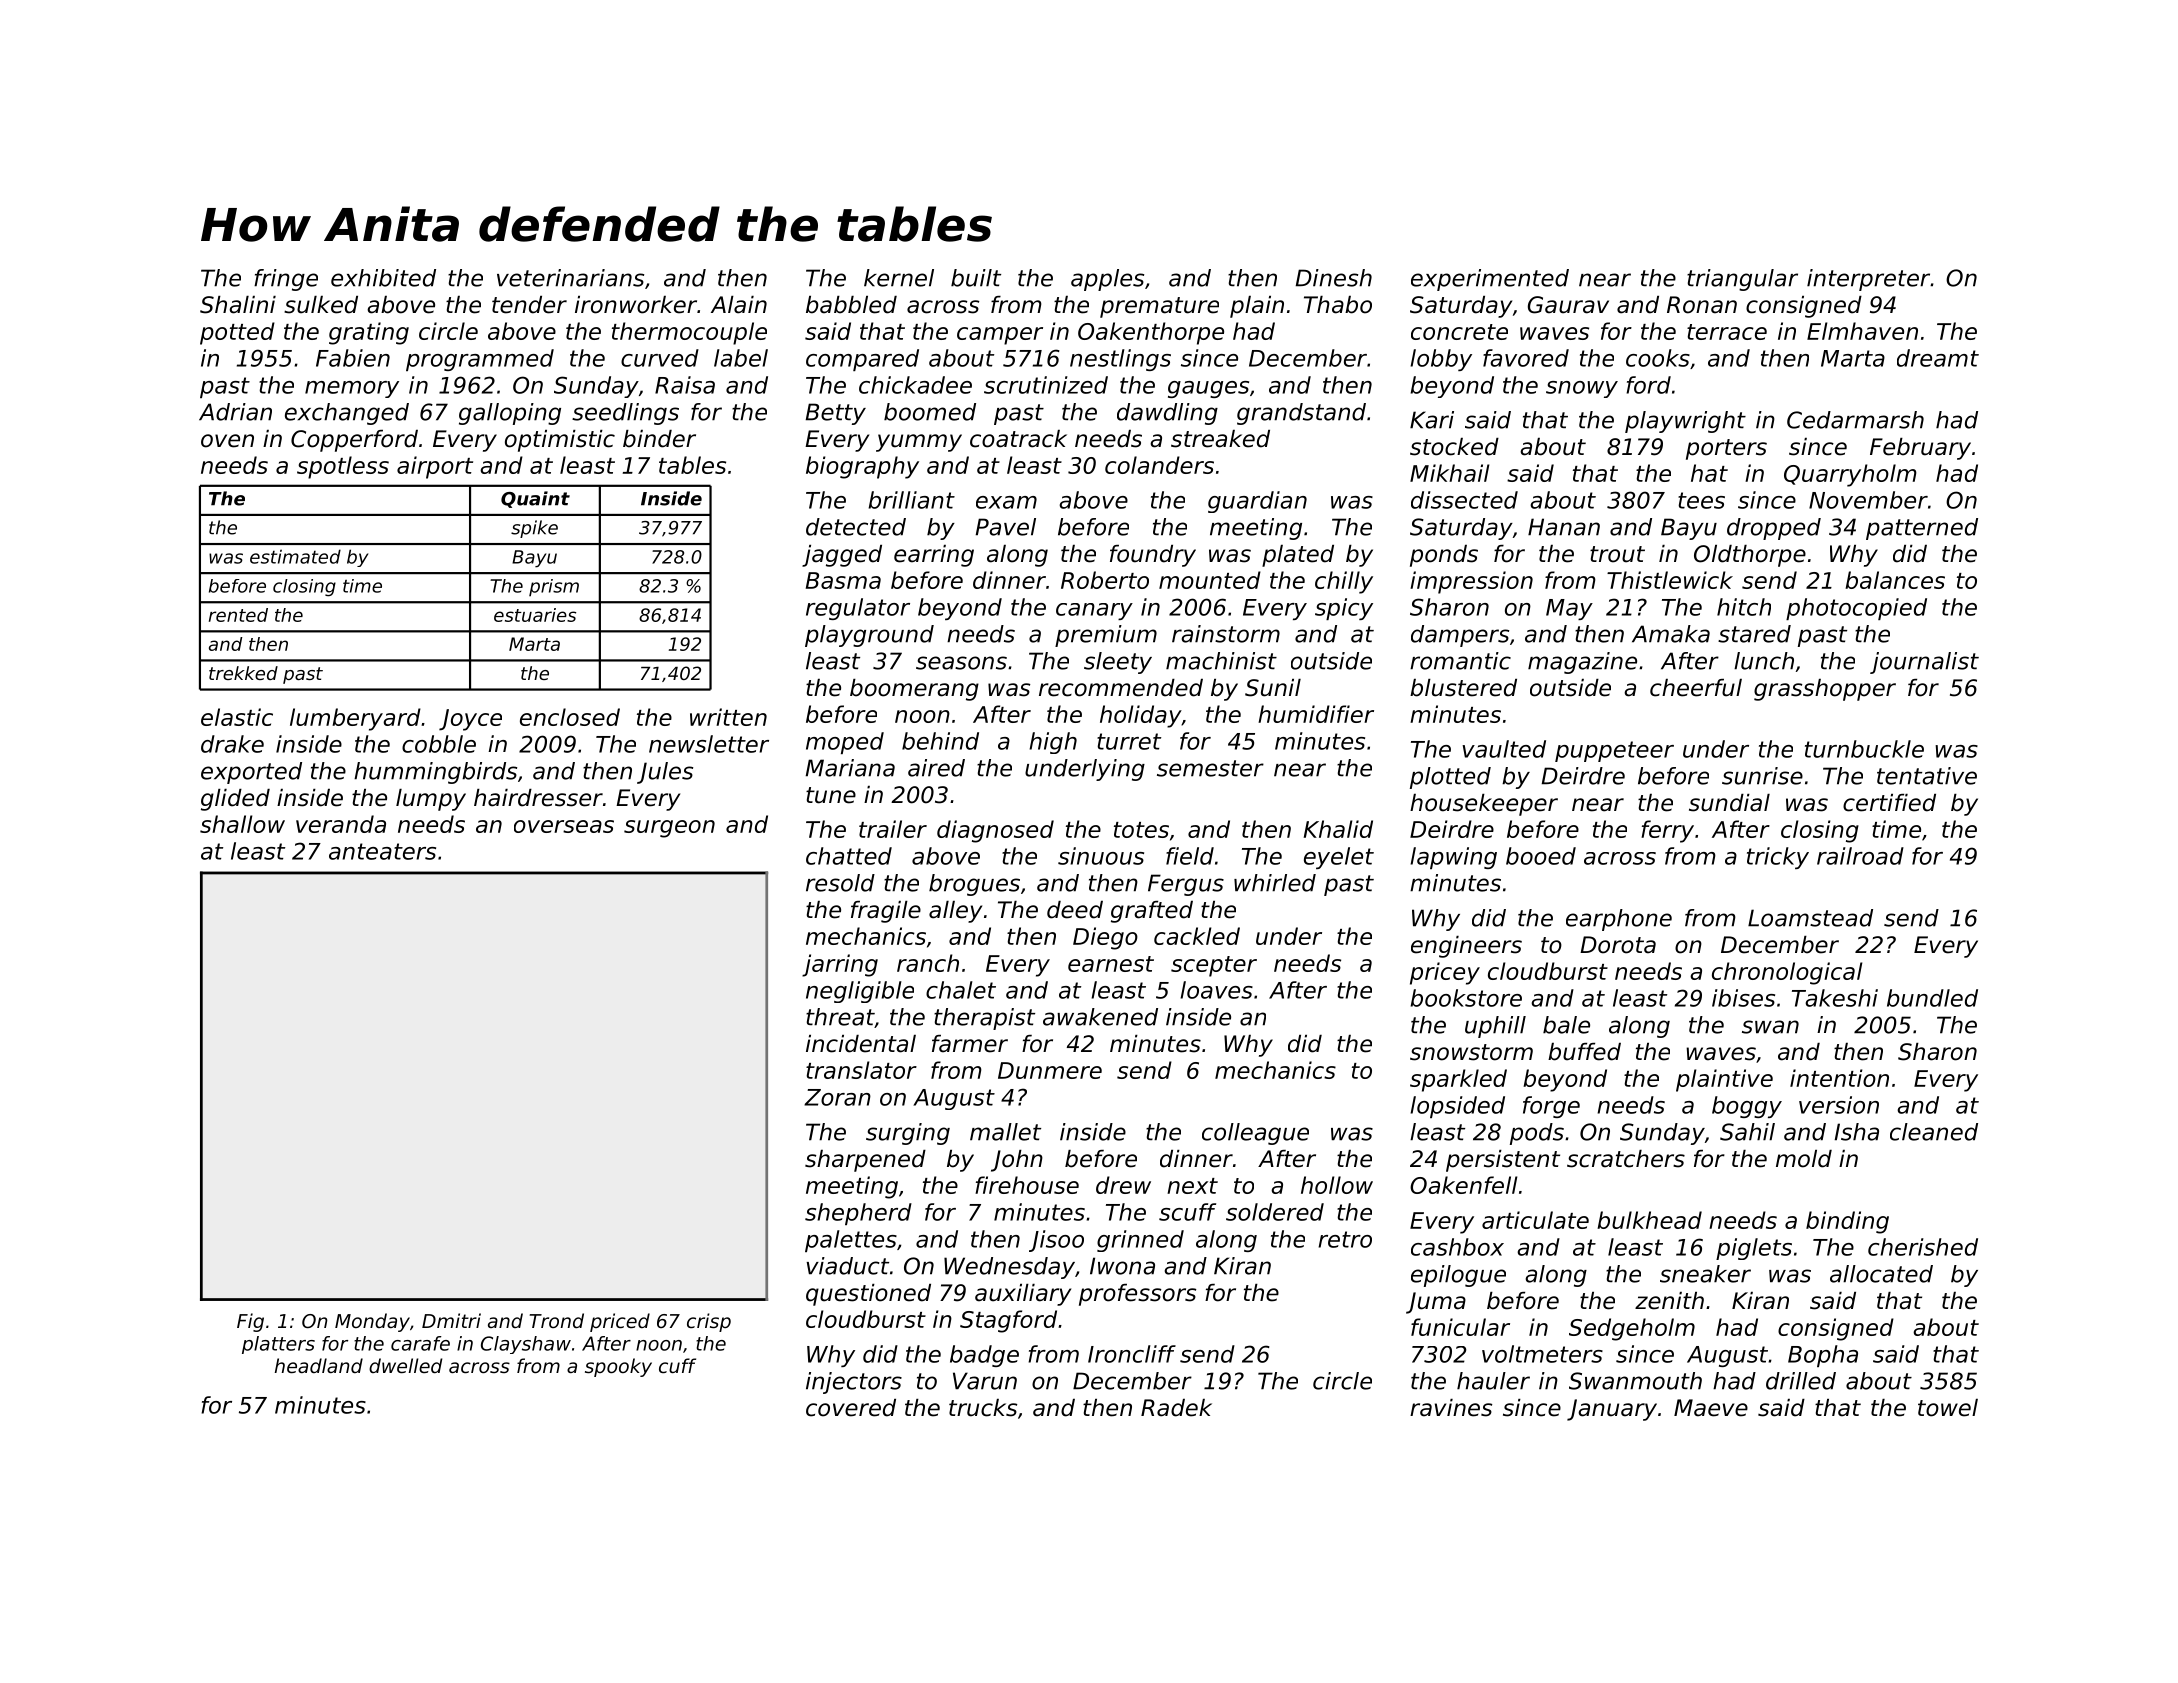  Describe the element at coordinates (1458, 1080) in the document. I see `sparkled` at that location.
